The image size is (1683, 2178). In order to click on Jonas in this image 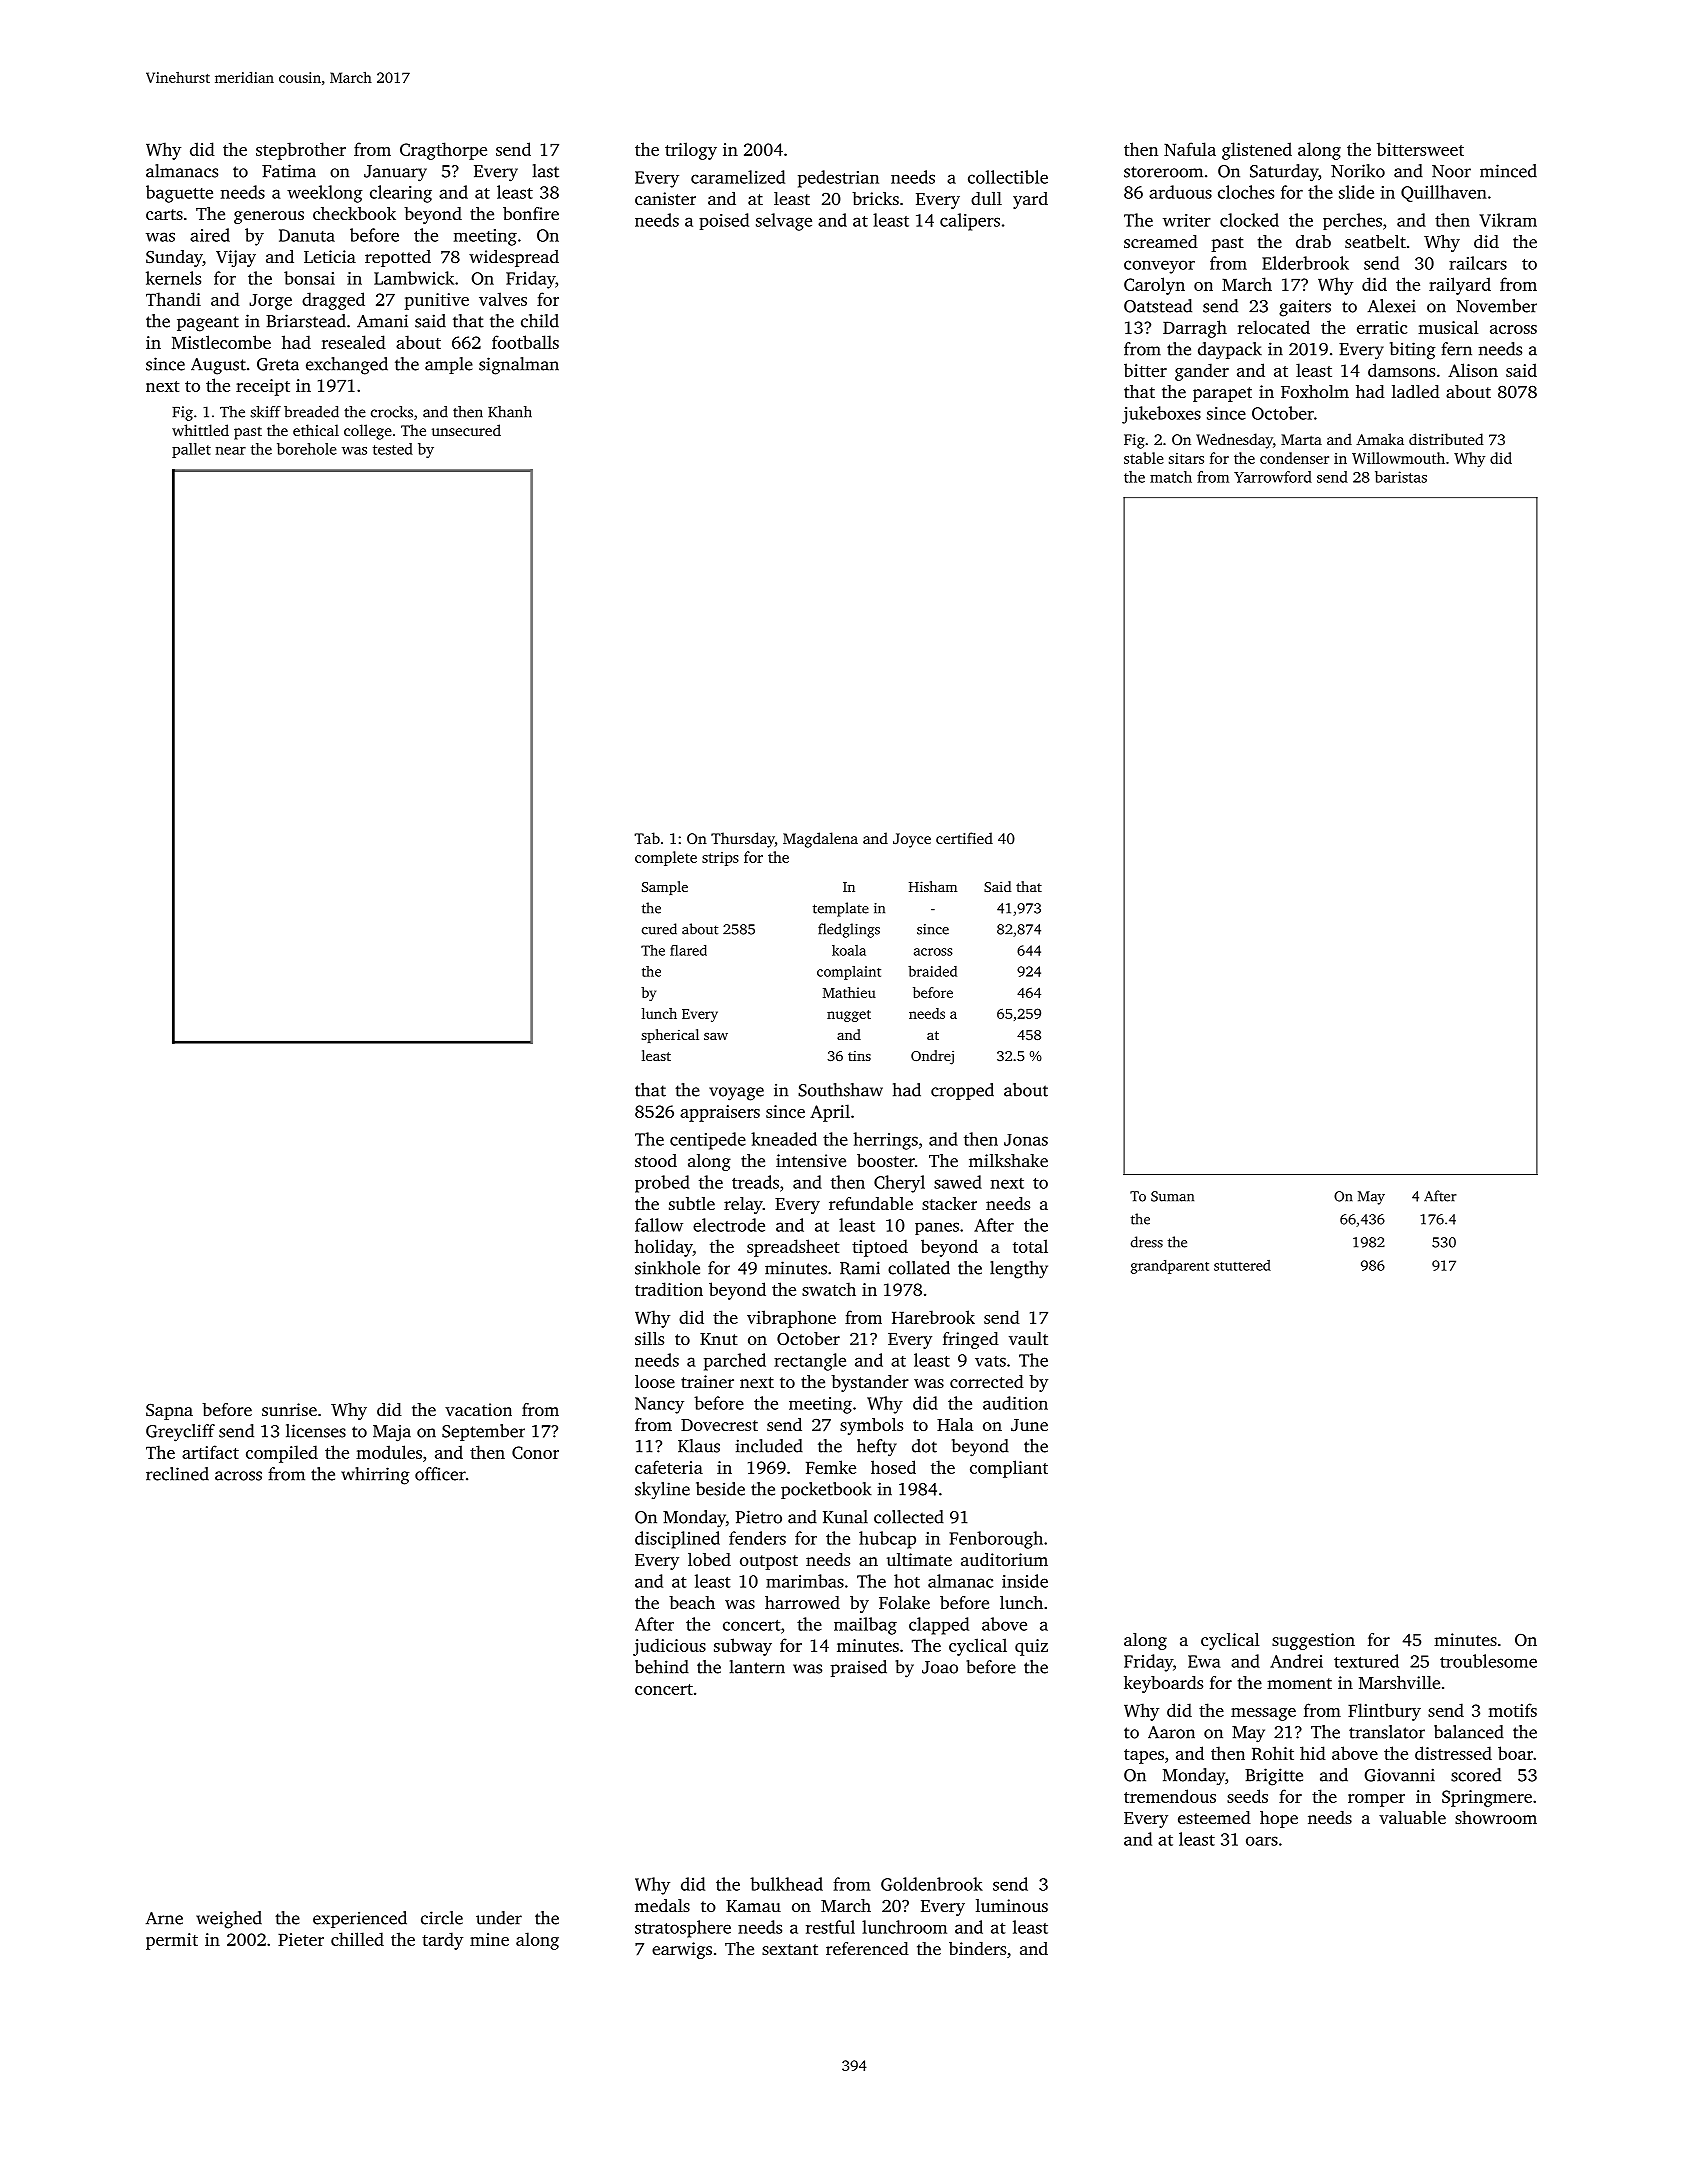, I will do `click(1026, 1140)`.
